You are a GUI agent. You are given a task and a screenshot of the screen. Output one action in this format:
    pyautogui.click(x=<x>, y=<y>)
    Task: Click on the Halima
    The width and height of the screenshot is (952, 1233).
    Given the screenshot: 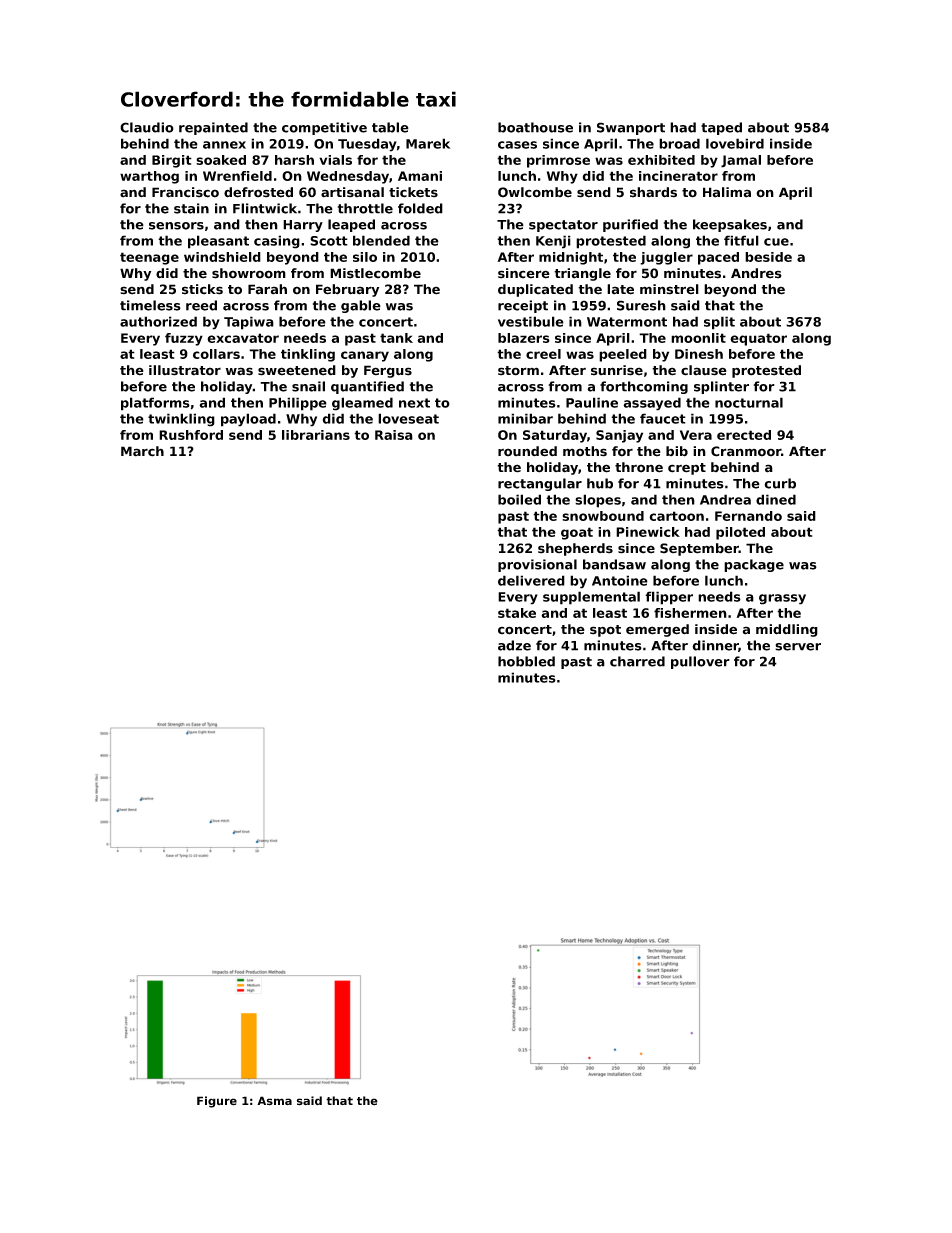 What is the action you would take?
    pyautogui.click(x=727, y=192)
